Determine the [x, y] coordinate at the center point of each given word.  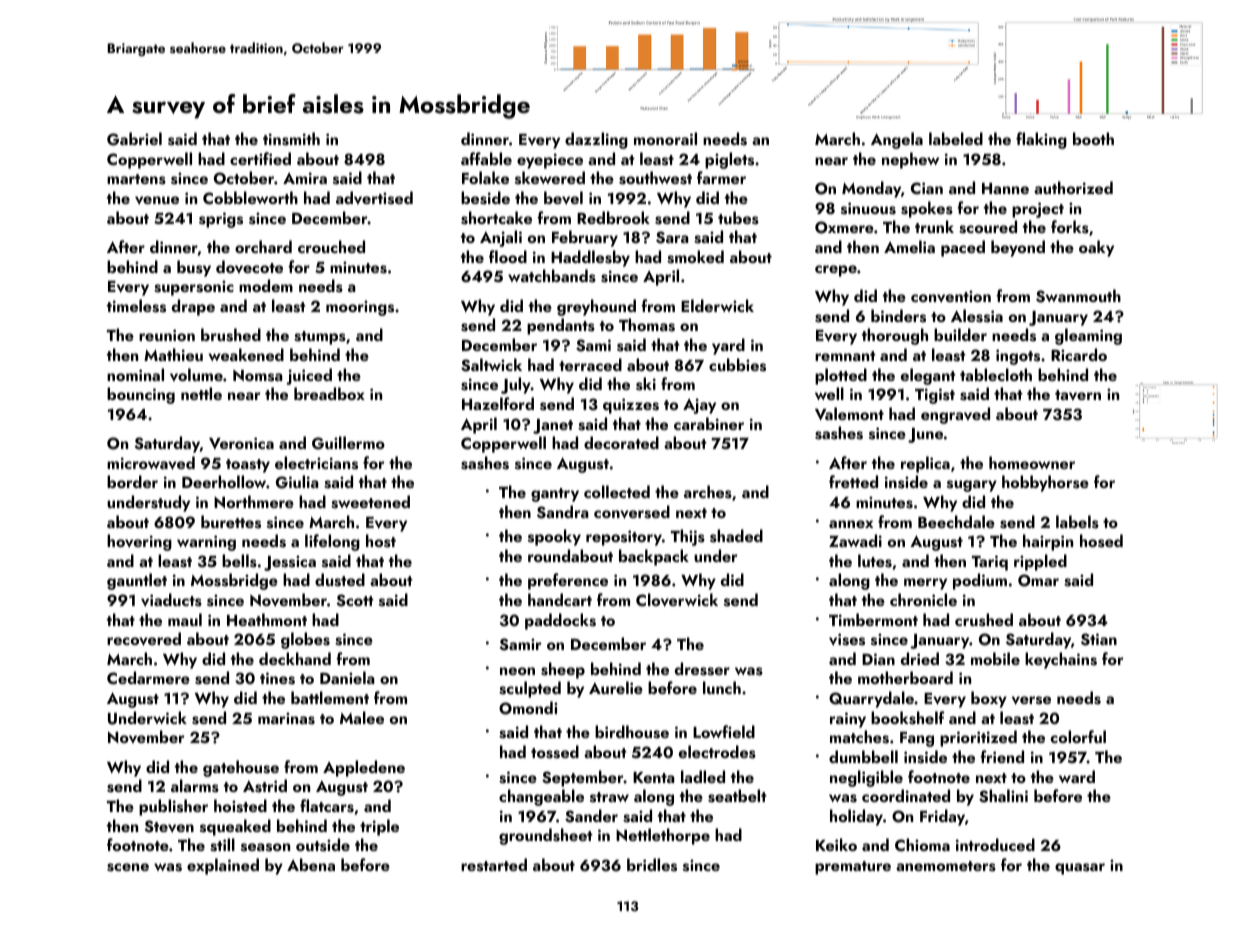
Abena [311, 864]
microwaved [151, 463]
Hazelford [498, 403]
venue [157, 200]
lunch [722, 687]
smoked [695, 257]
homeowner [1032, 462]
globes [305, 640]
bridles [652, 865]
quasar [1080, 869]
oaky [1096, 248]
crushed [984, 620]
